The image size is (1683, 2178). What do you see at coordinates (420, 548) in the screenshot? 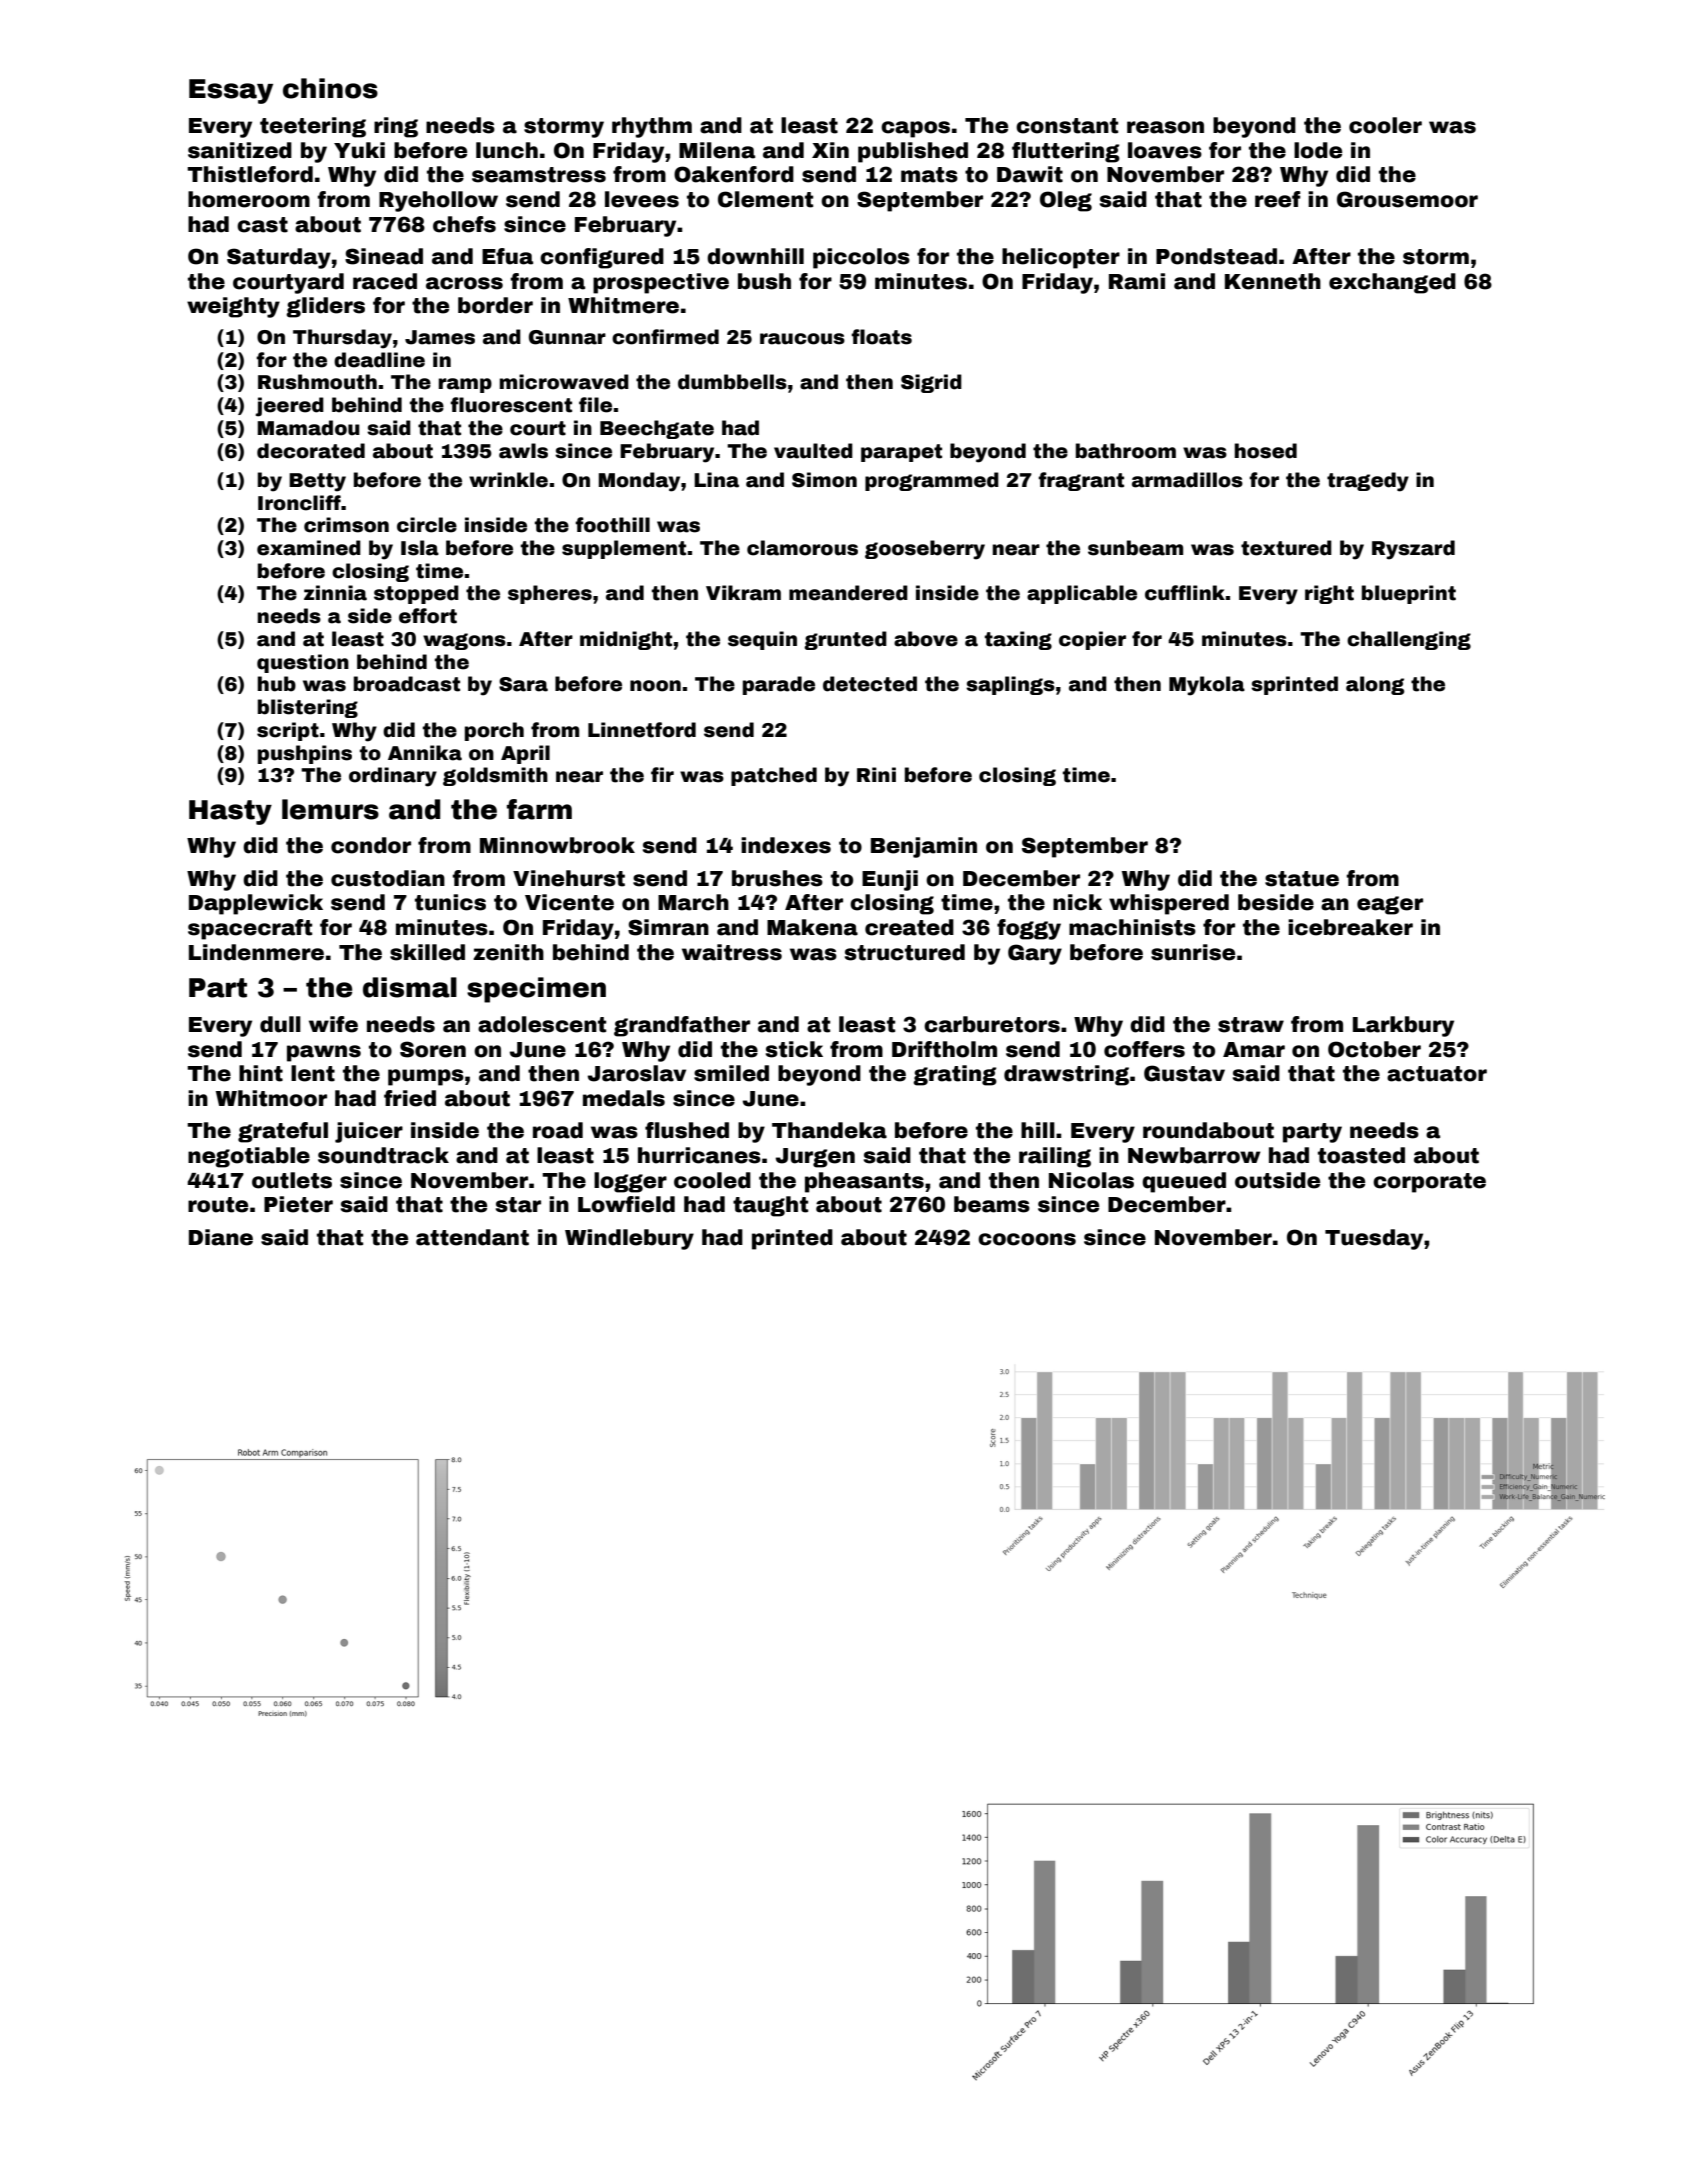
I see `Isla` at bounding box center [420, 548].
